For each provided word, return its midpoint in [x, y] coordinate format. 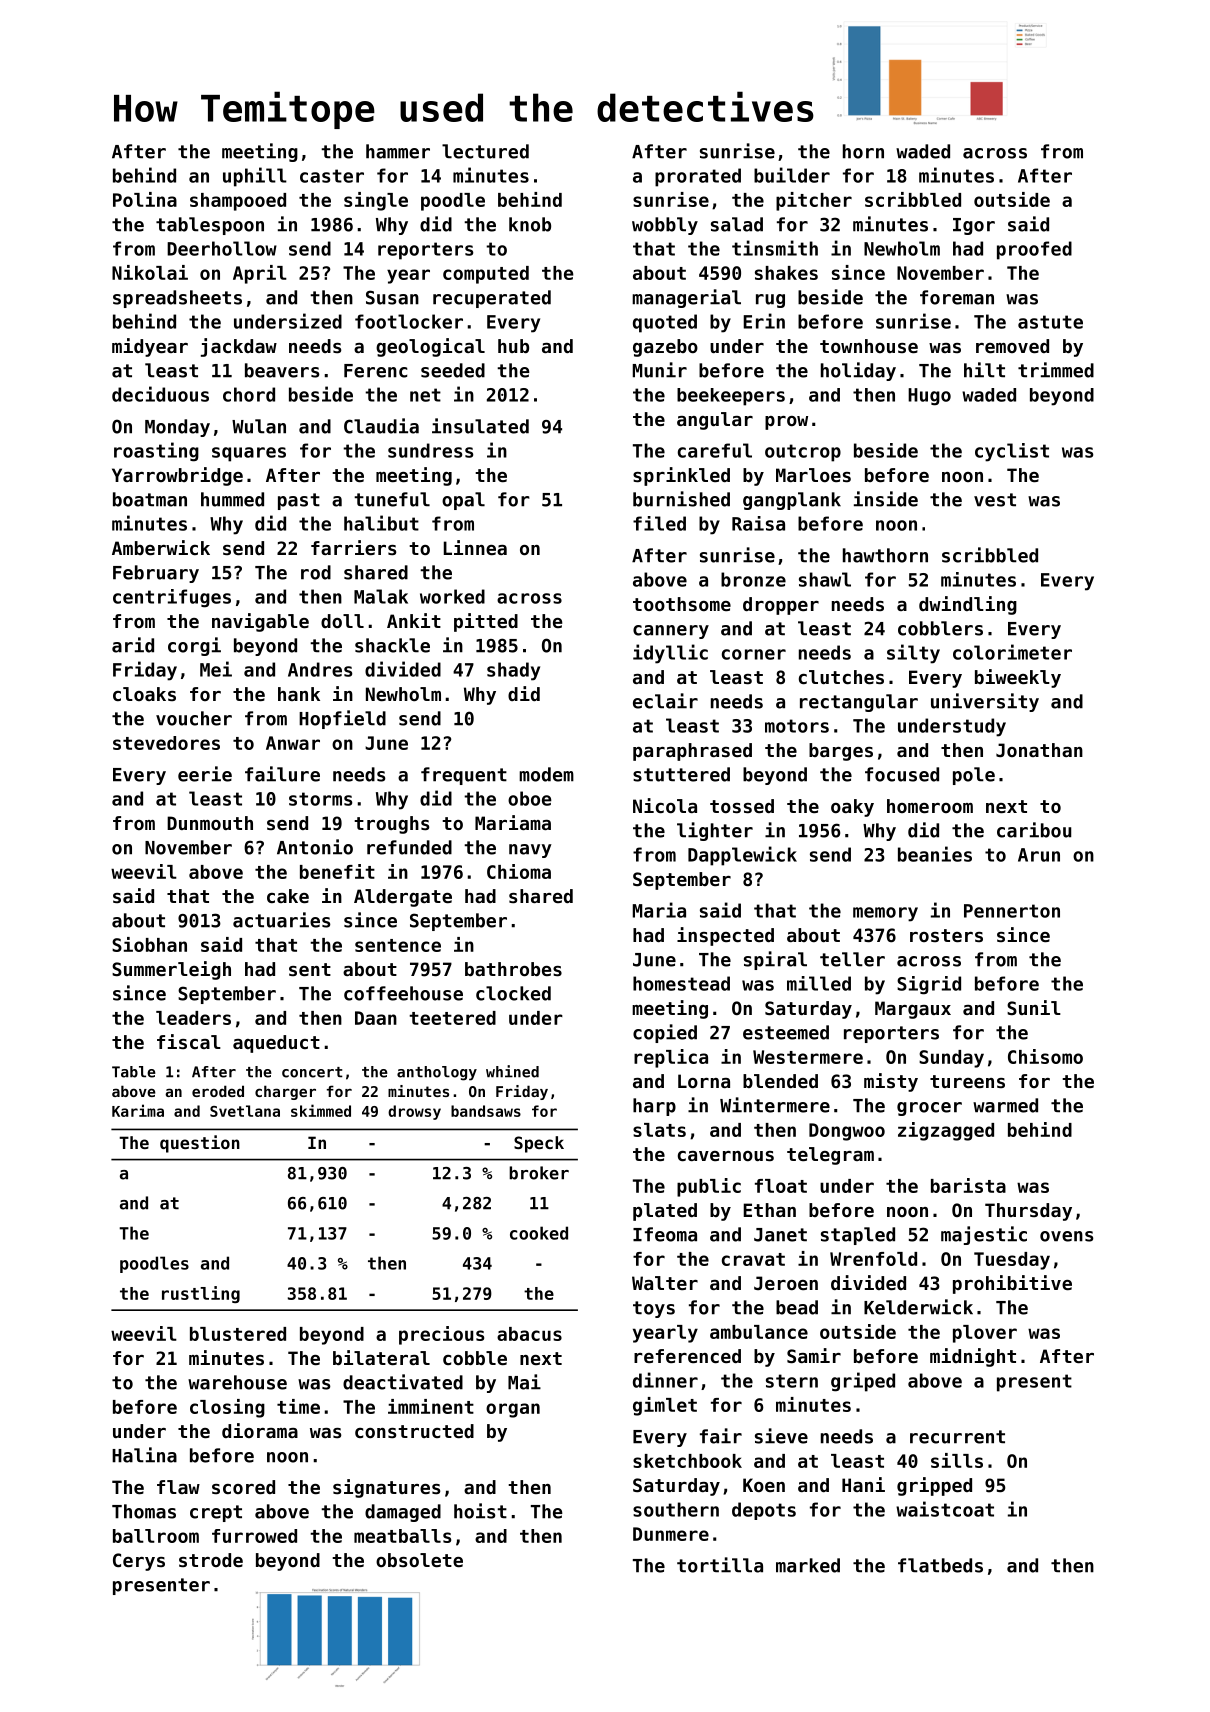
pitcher [814, 201]
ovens [1067, 1236]
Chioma [519, 871]
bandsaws [486, 1111]
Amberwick [161, 547]
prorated [698, 177]
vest [995, 500]
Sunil [1034, 1007]
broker [539, 1173]
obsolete [419, 1560]
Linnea [475, 547]
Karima [138, 1110]
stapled [858, 1236]
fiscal [189, 1041]
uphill [255, 177]
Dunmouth [210, 823]
